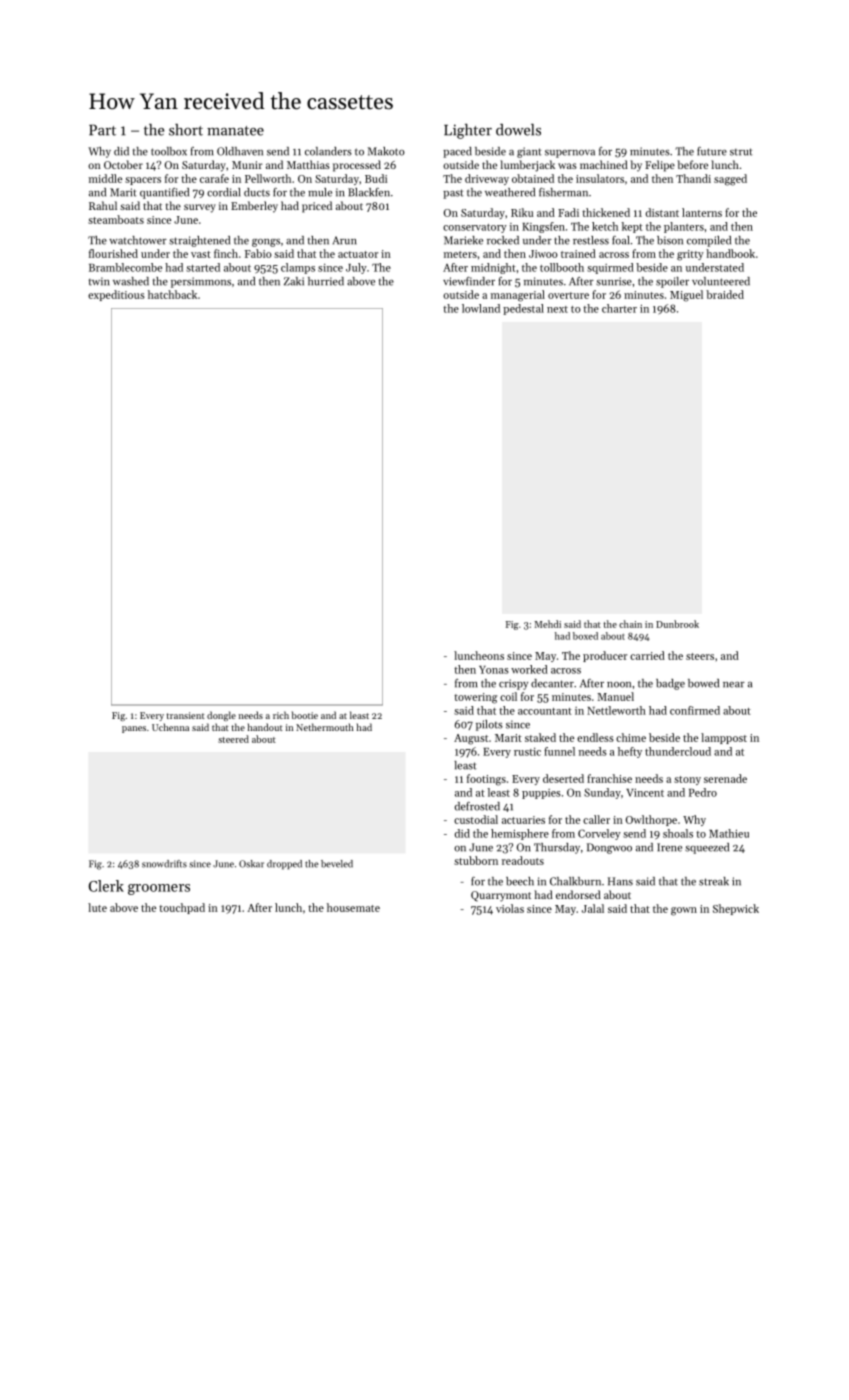 This image has width=849, height=1400. Describe the element at coordinates (305, 715) in the image. I see `bootie` at that location.
